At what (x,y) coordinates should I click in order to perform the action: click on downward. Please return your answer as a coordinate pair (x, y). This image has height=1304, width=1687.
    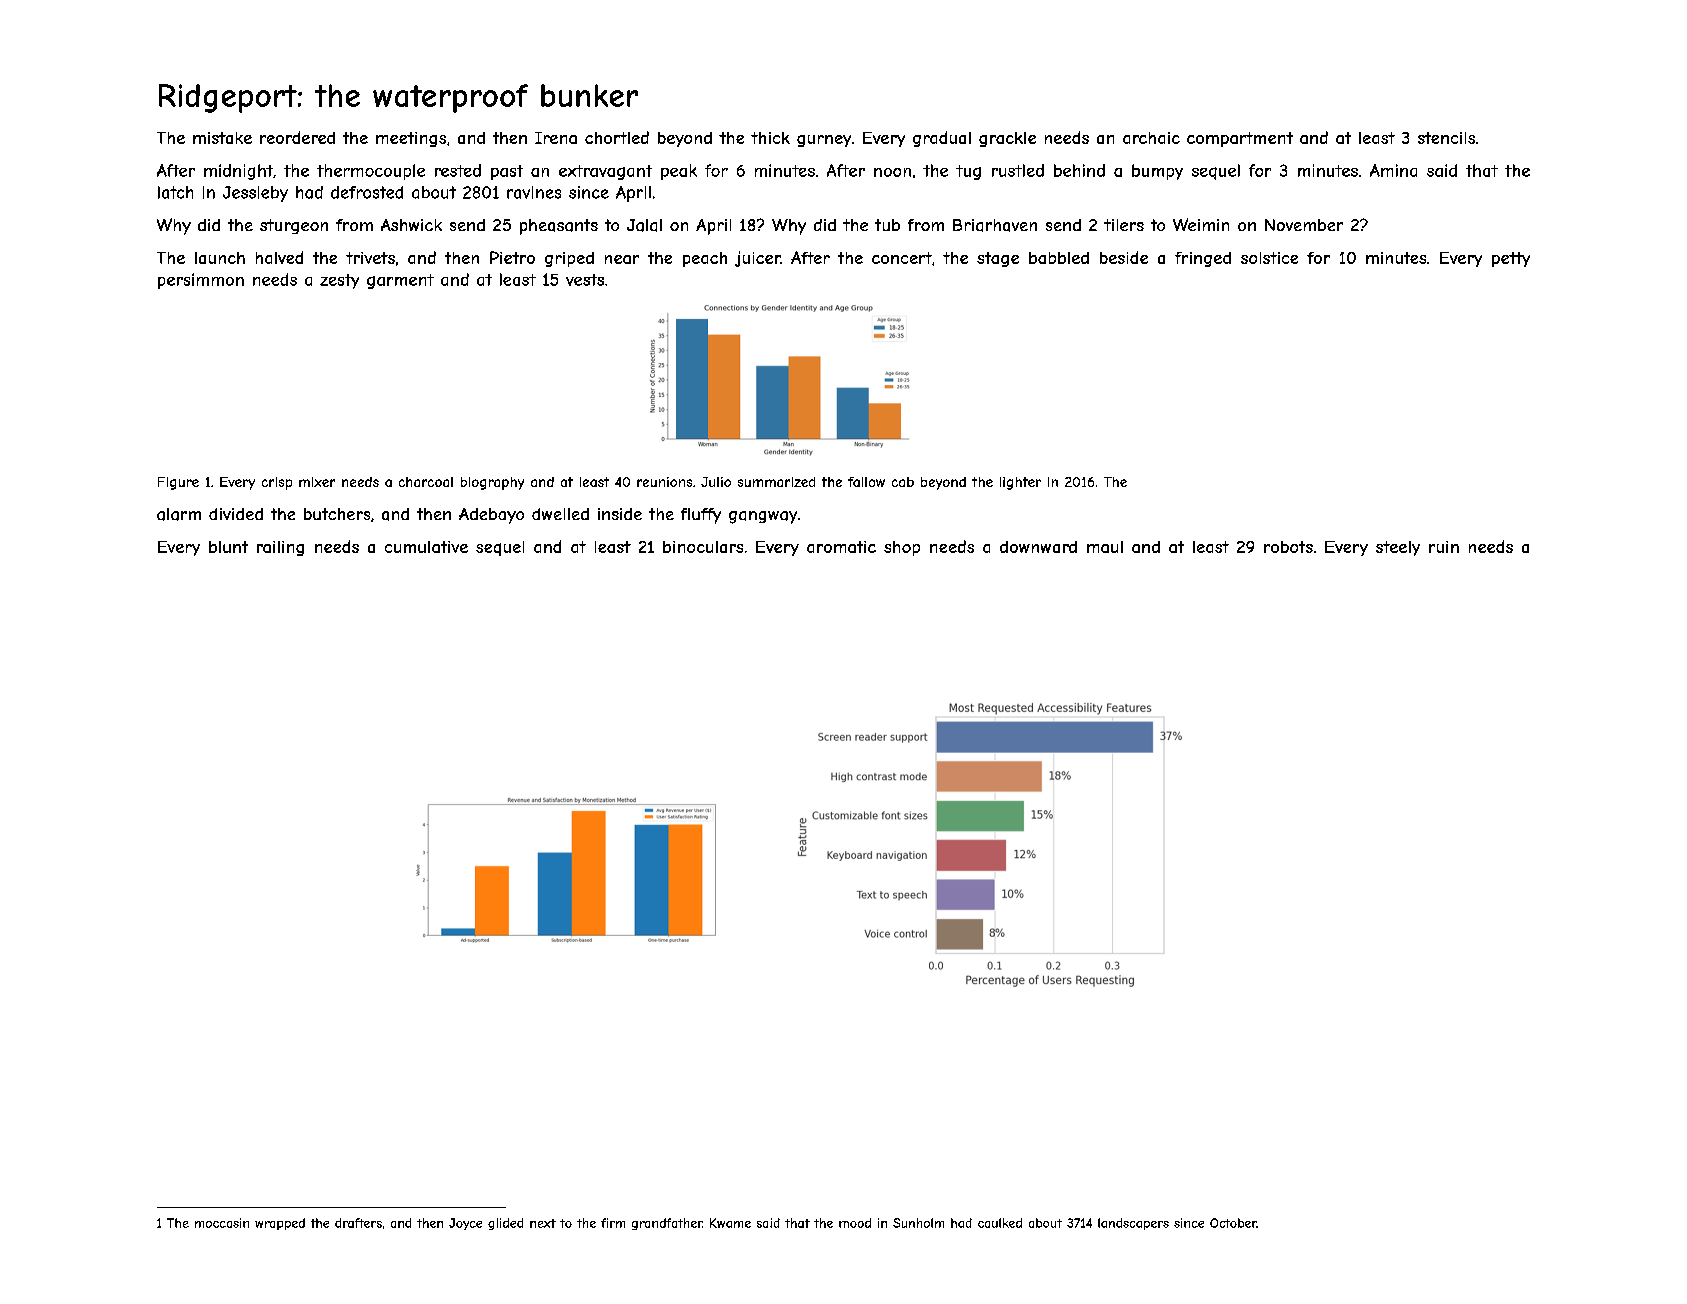
    Looking at the image, I should click on (1038, 547).
